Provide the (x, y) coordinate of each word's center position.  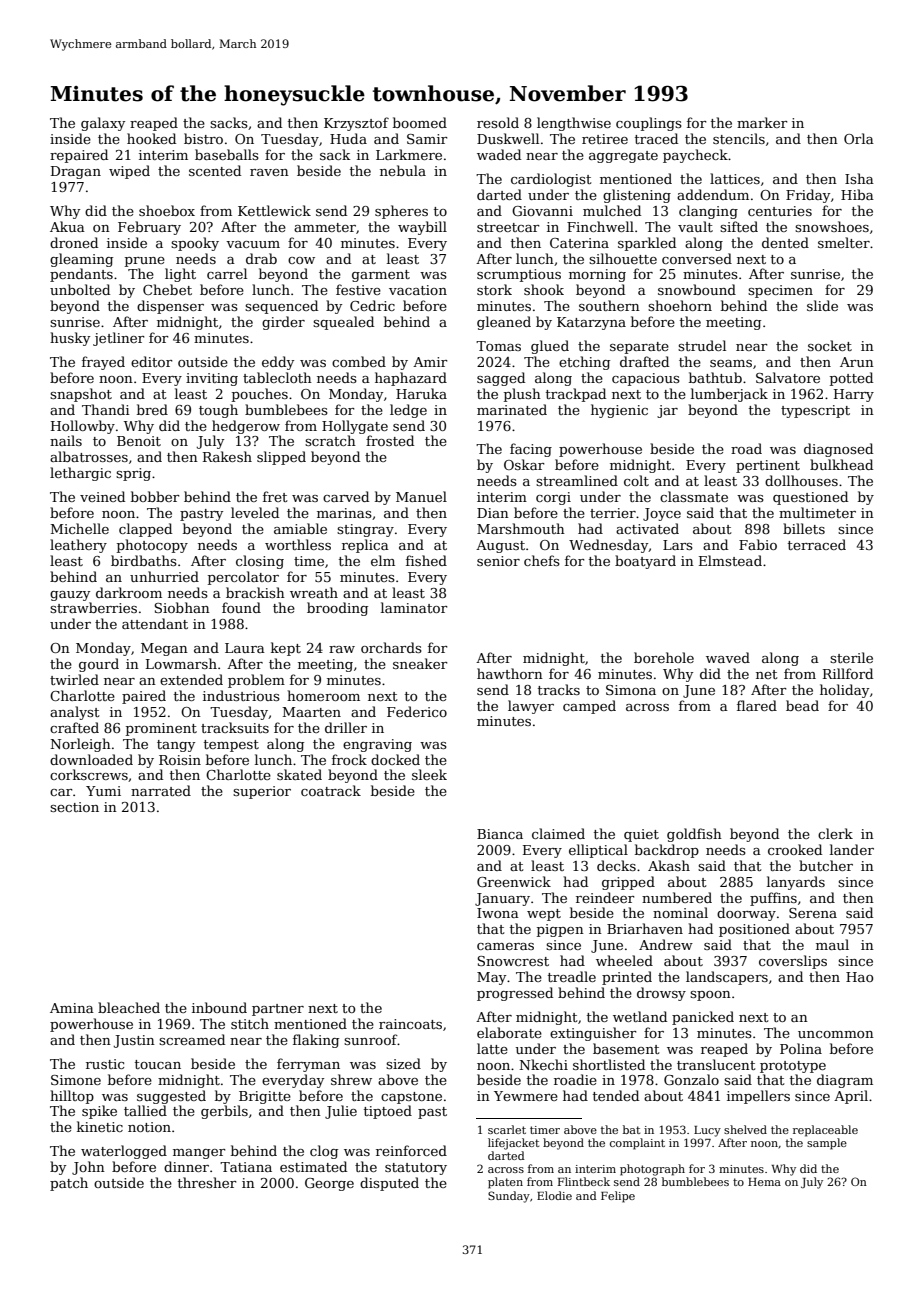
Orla (859, 138)
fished (426, 560)
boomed (420, 122)
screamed (192, 1039)
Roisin (180, 760)
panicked (703, 1018)
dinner (186, 1166)
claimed (558, 833)
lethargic (80, 474)
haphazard (411, 379)
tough (218, 411)
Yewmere (526, 1096)
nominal (680, 912)
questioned (810, 498)
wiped (129, 172)
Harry (854, 395)
